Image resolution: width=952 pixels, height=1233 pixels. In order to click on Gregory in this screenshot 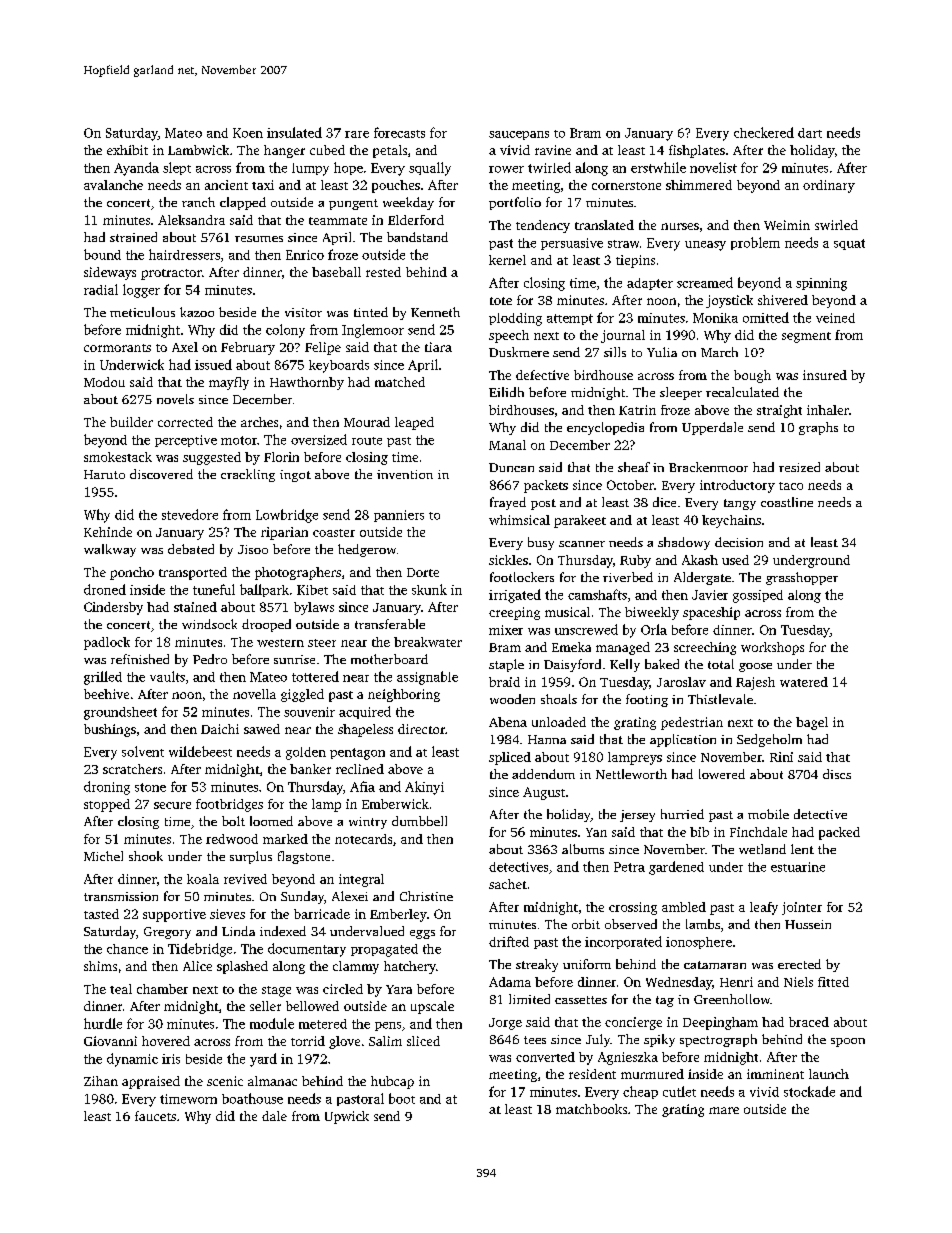, I will do `click(167, 933)`.
